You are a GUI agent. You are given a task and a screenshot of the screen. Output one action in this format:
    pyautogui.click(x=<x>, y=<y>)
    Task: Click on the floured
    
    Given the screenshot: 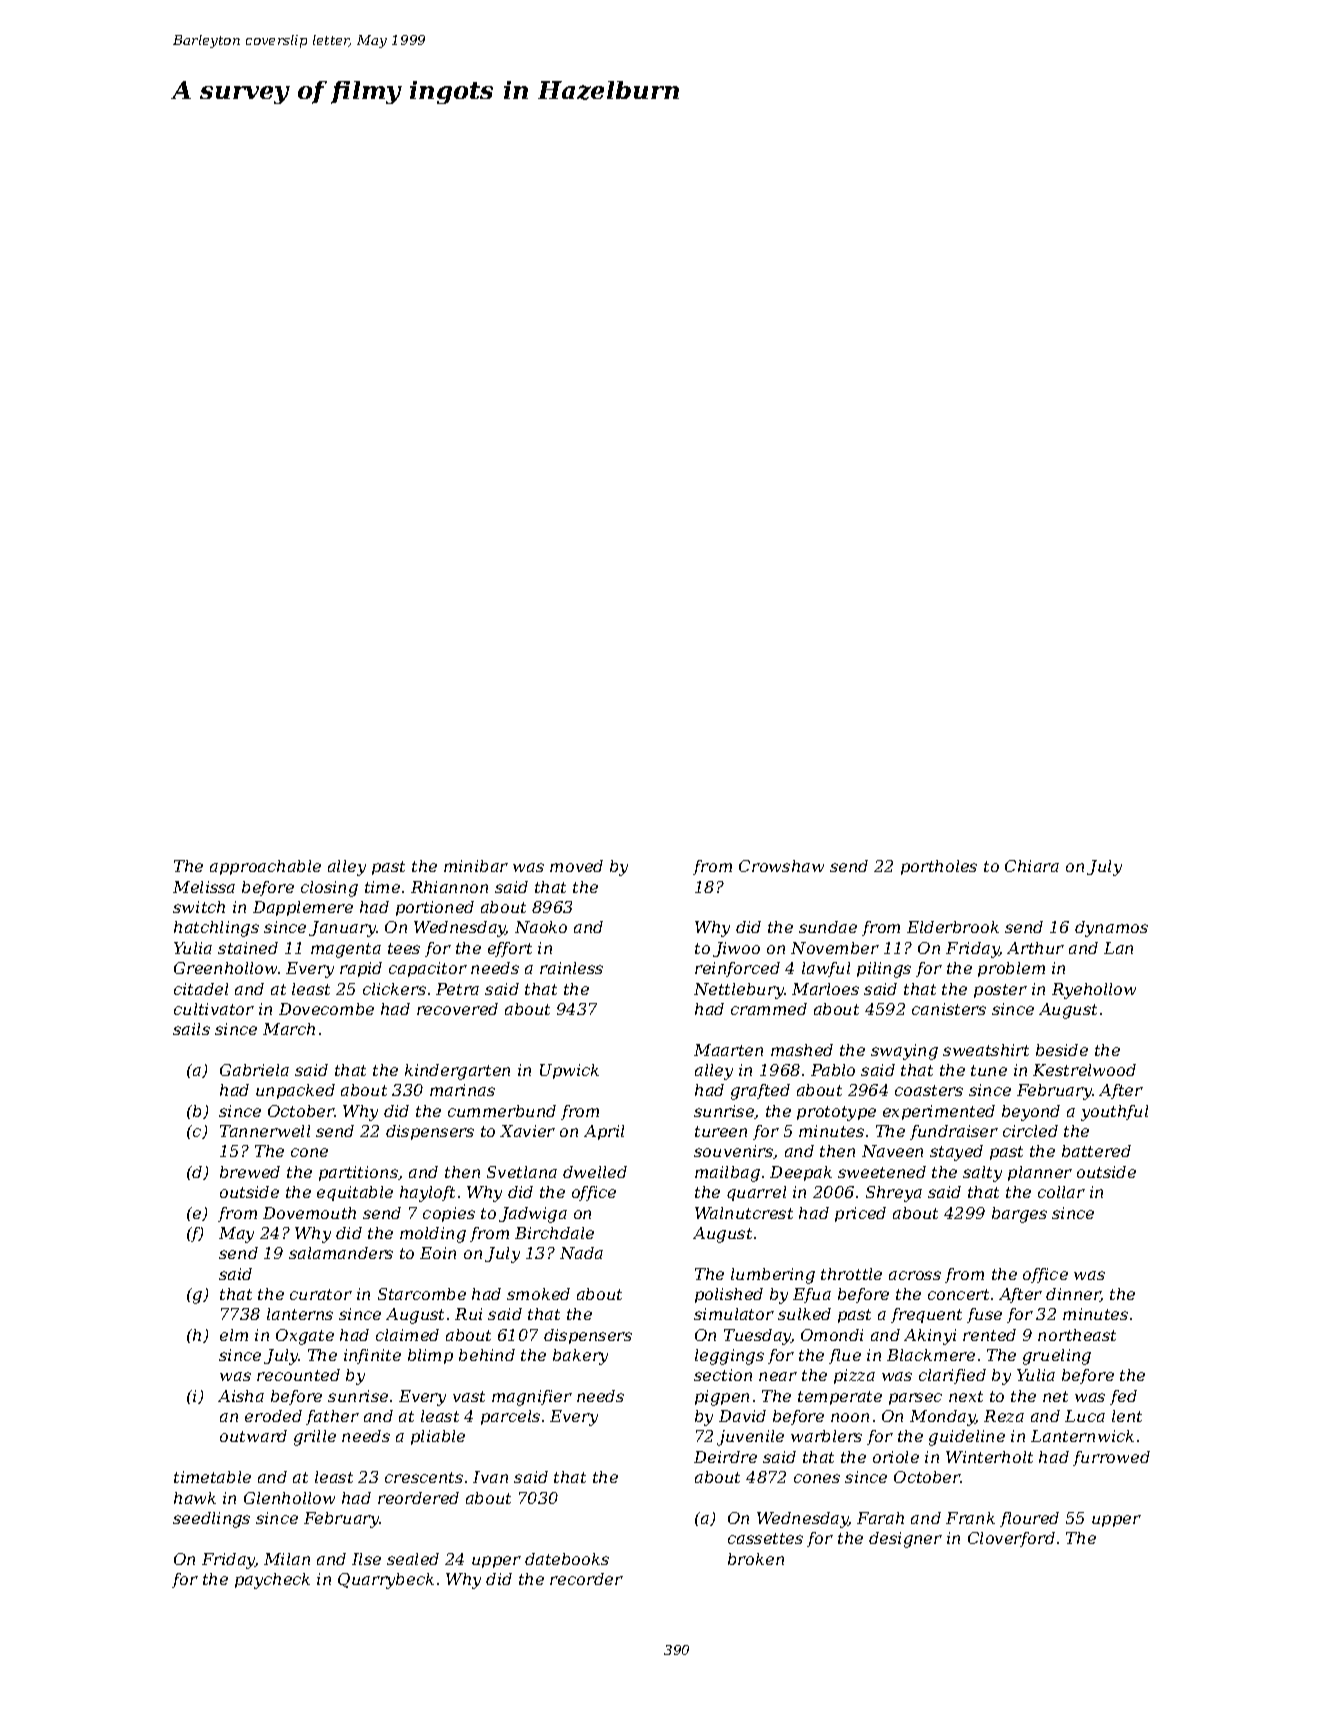 What is the action you would take?
    pyautogui.click(x=1029, y=1519)
